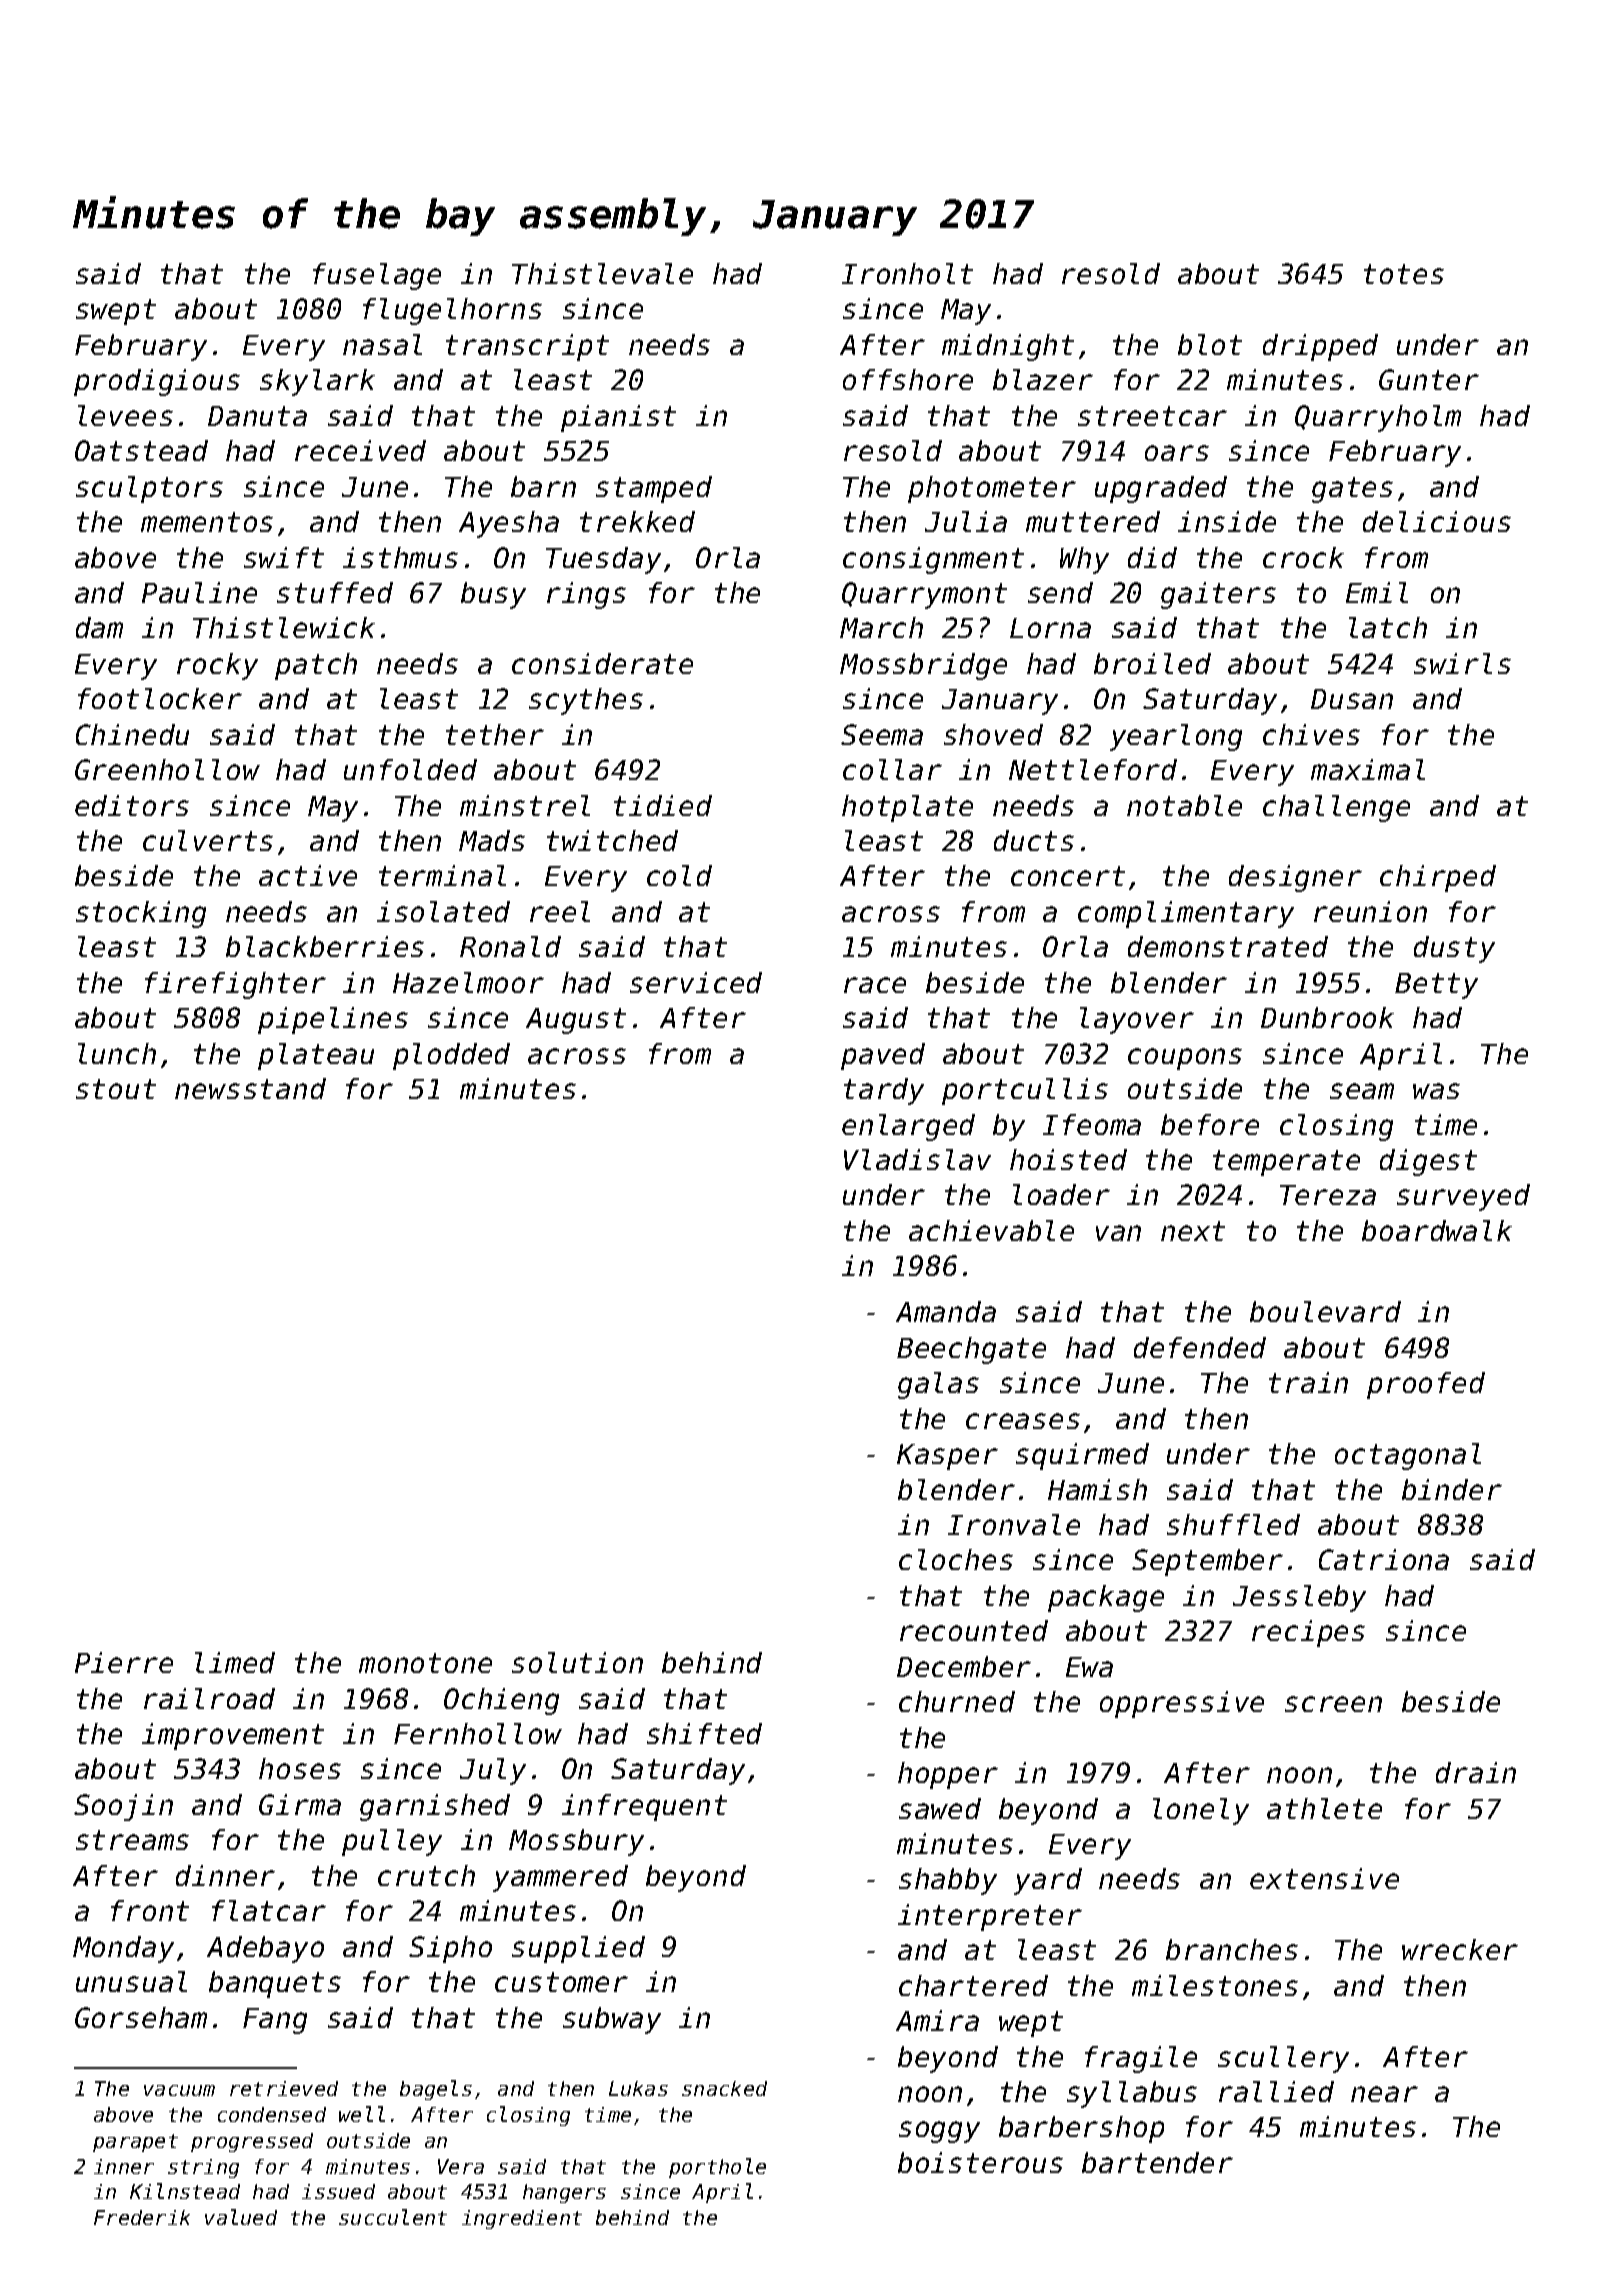 The width and height of the screenshot is (1620, 2292). What do you see at coordinates (602, 273) in the screenshot?
I see `Thistlevale` at bounding box center [602, 273].
